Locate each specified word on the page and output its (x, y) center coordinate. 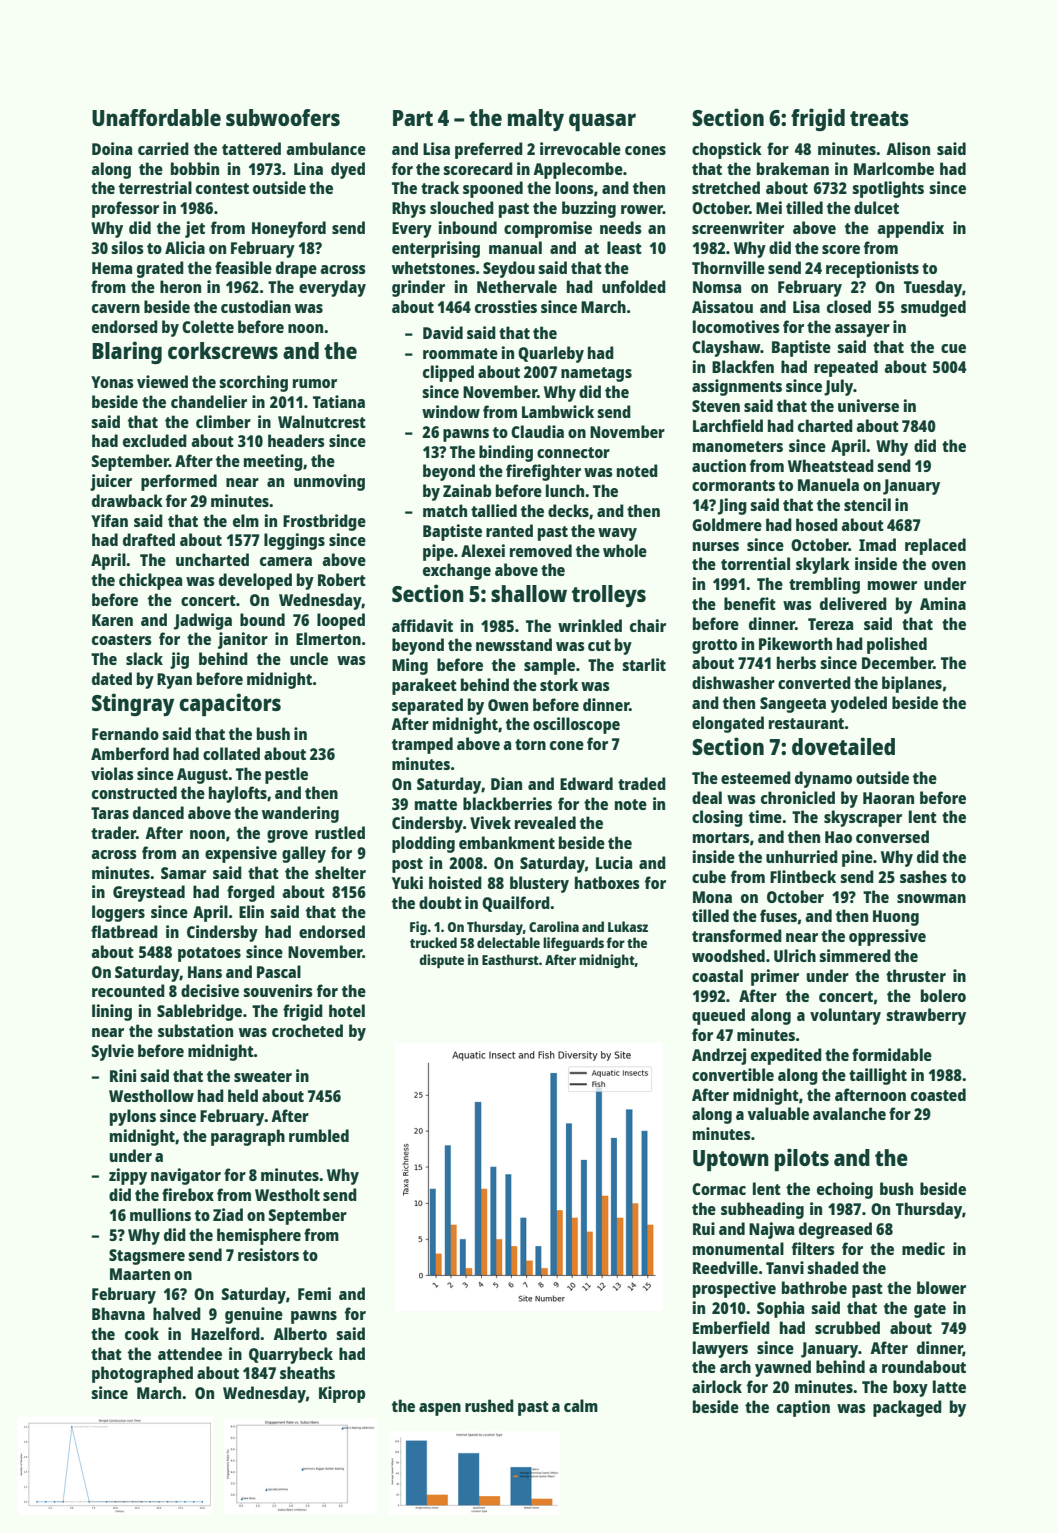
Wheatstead (831, 465)
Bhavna (118, 1313)
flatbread (124, 931)
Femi (314, 1293)
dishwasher (733, 682)
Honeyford (289, 229)
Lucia (614, 862)
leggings (294, 541)
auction (719, 465)
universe (868, 405)
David (443, 332)
